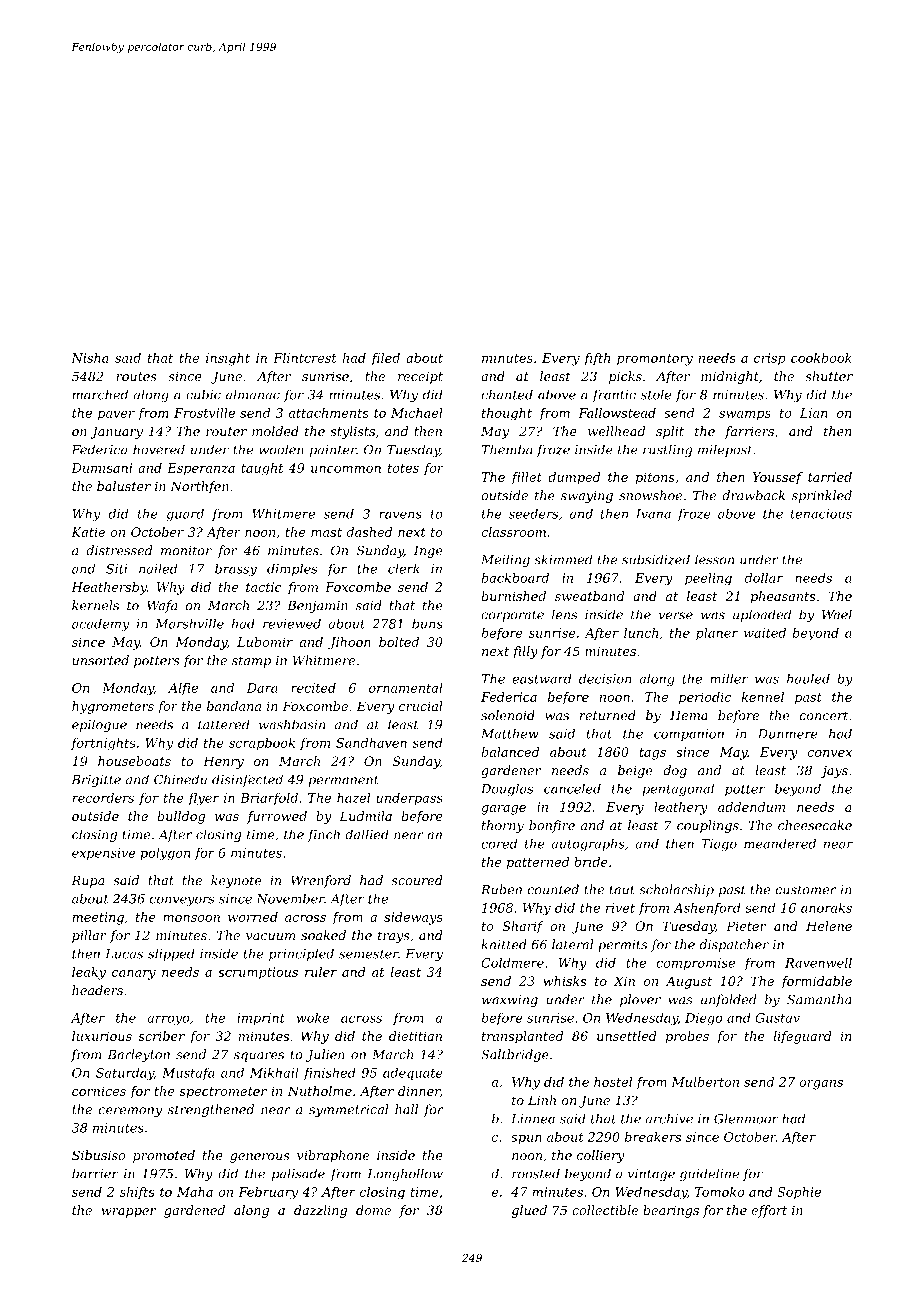  What do you see at coordinates (405, 1174) in the screenshot?
I see `Longhollow` at bounding box center [405, 1174].
